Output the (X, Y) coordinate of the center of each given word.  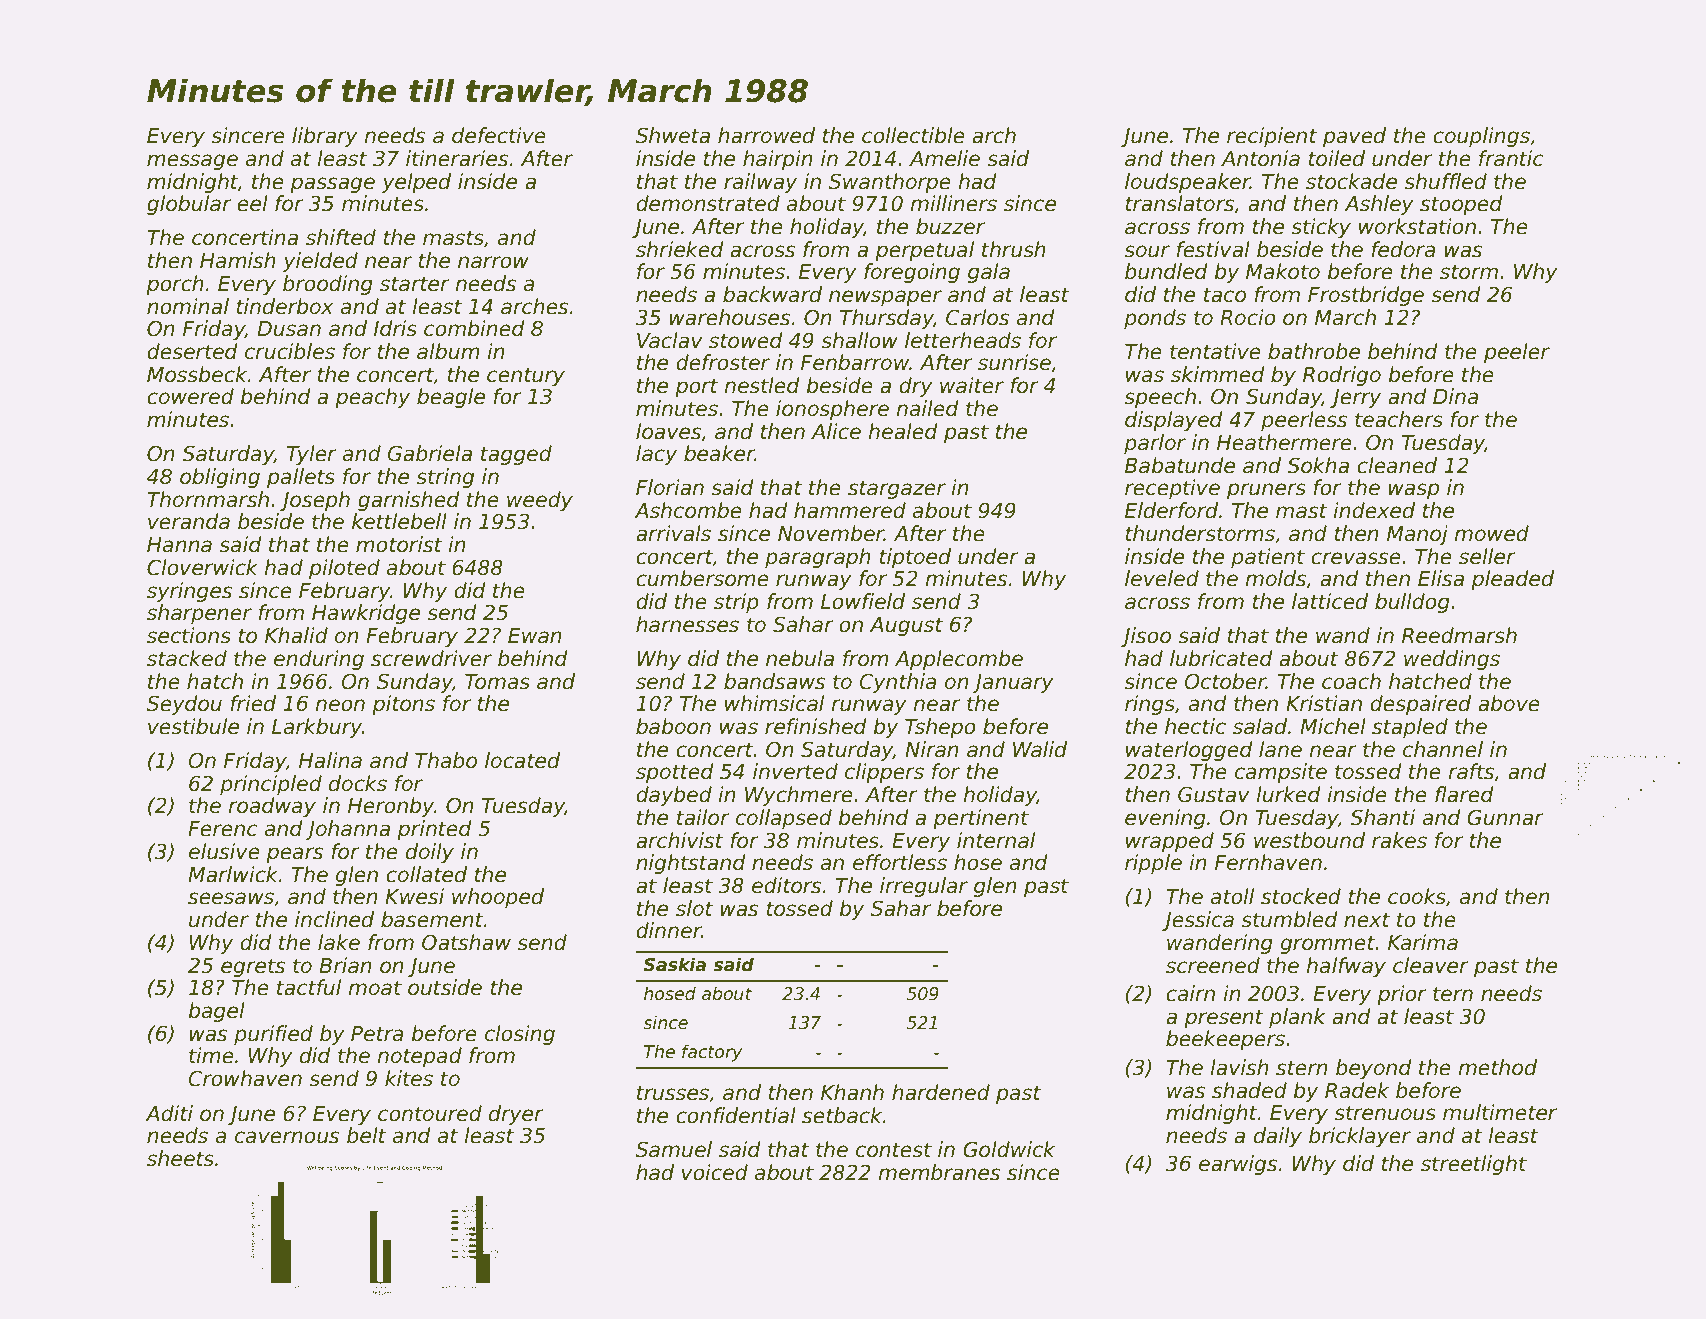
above (1509, 703)
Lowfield (863, 601)
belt (367, 1135)
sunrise (1014, 362)
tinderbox (284, 306)
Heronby (391, 807)
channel (1443, 749)
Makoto (1283, 271)
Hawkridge (366, 614)
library (325, 137)
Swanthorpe (890, 183)
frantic (1511, 158)
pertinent (981, 819)
